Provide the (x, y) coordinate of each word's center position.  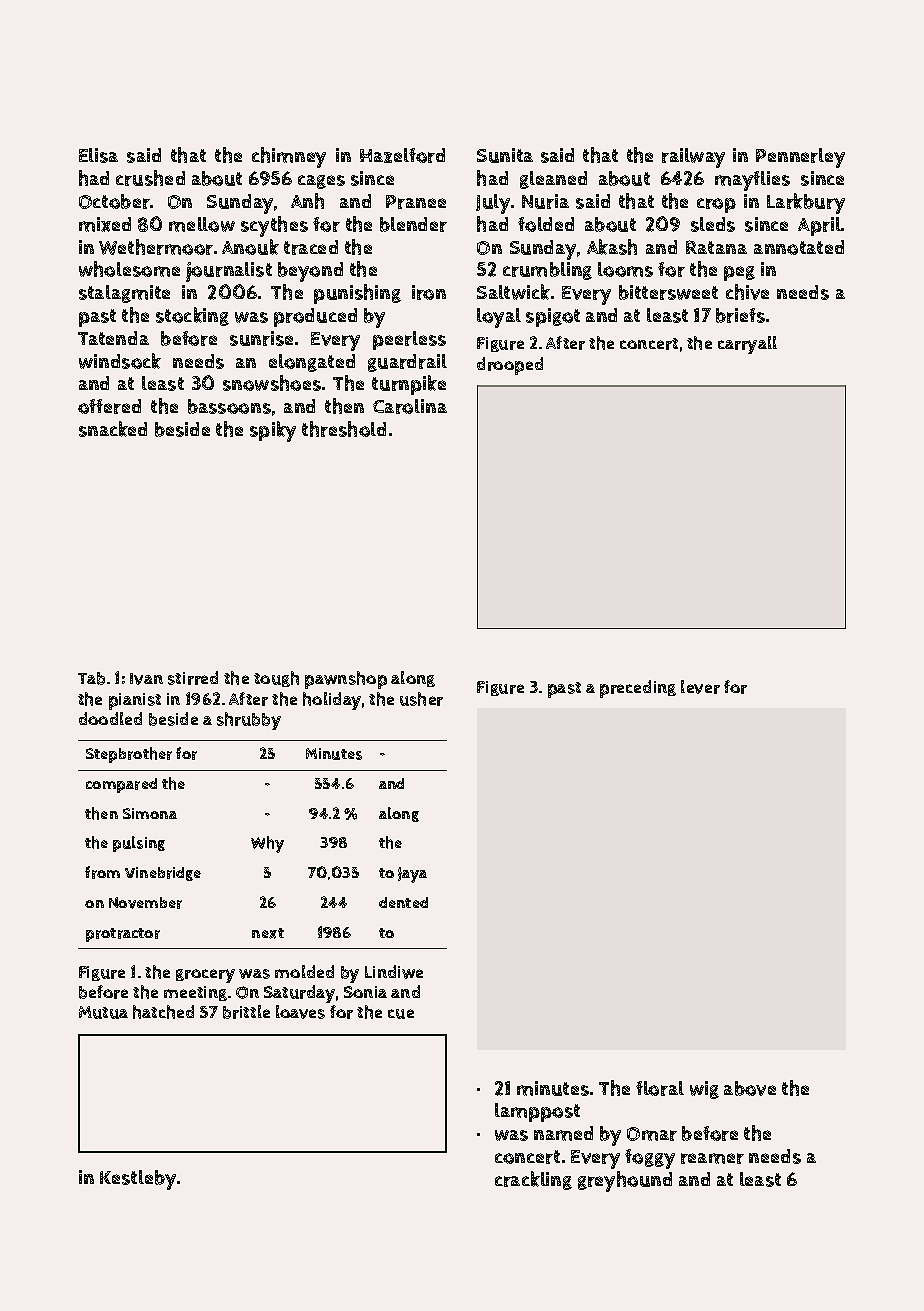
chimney (289, 157)
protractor (123, 935)
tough (276, 679)
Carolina (410, 406)
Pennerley (800, 158)
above (750, 1088)
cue (401, 1014)
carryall (747, 345)
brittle (246, 1012)
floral (660, 1088)
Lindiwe (394, 972)
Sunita (505, 155)
